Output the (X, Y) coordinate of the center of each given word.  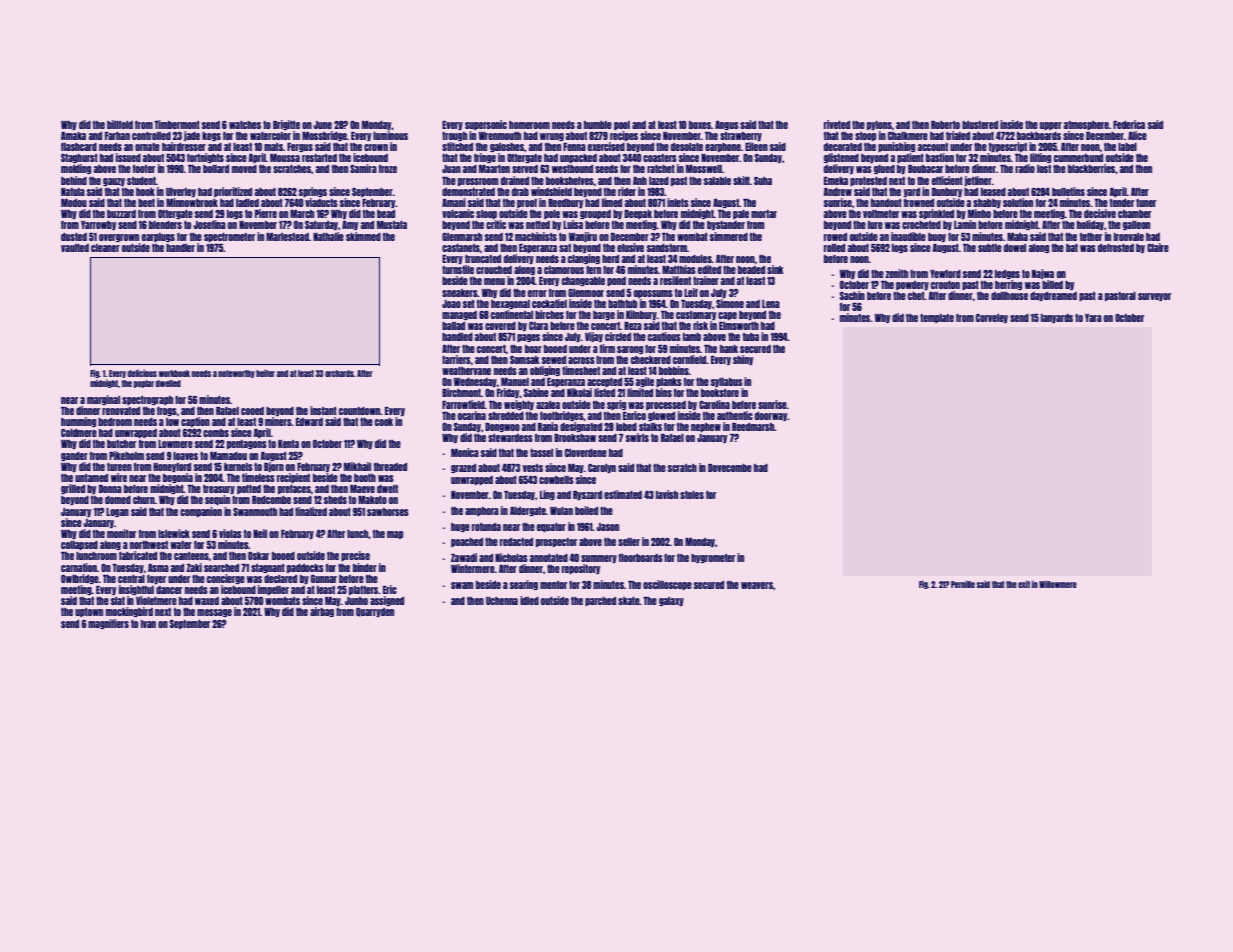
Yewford (945, 274)
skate (629, 601)
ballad (453, 326)
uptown (89, 612)
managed (459, 315)
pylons (879, 125)
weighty (519, 405)
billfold (120, 124)
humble (598, 125)
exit (1024, 584)
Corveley (992, 318)
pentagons (247, 444)
